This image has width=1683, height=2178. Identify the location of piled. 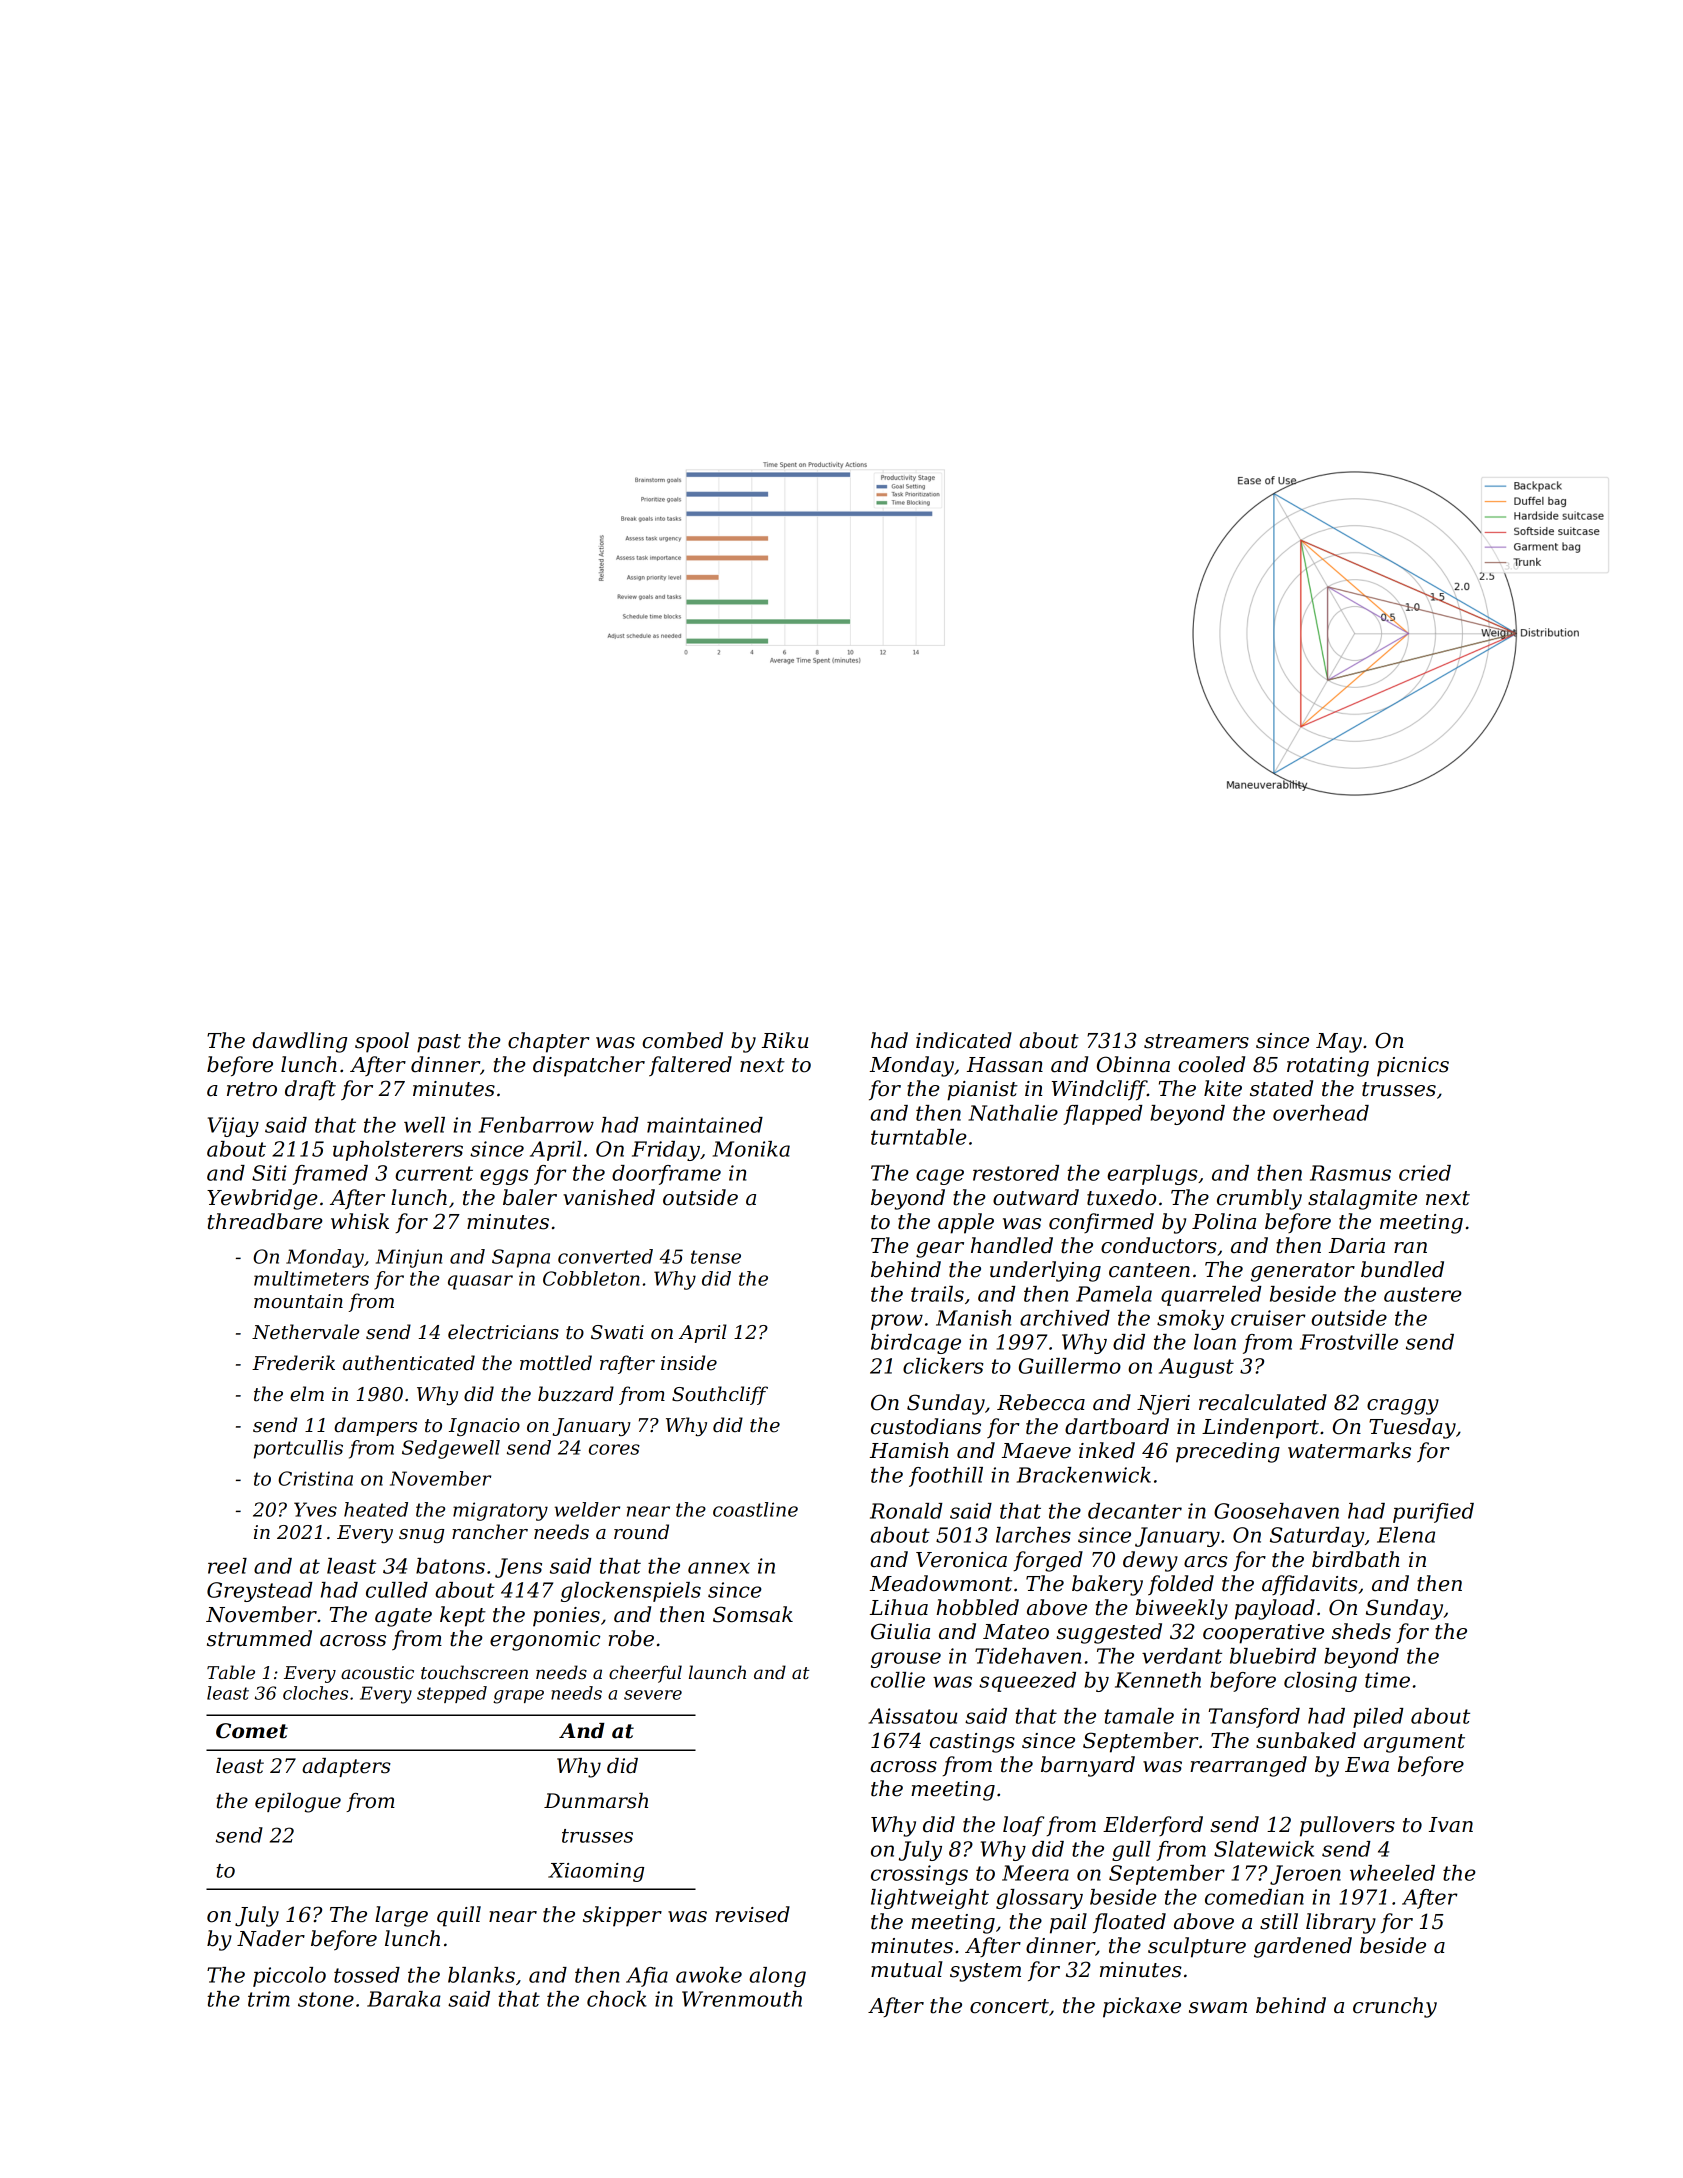
(1378, 1718).
